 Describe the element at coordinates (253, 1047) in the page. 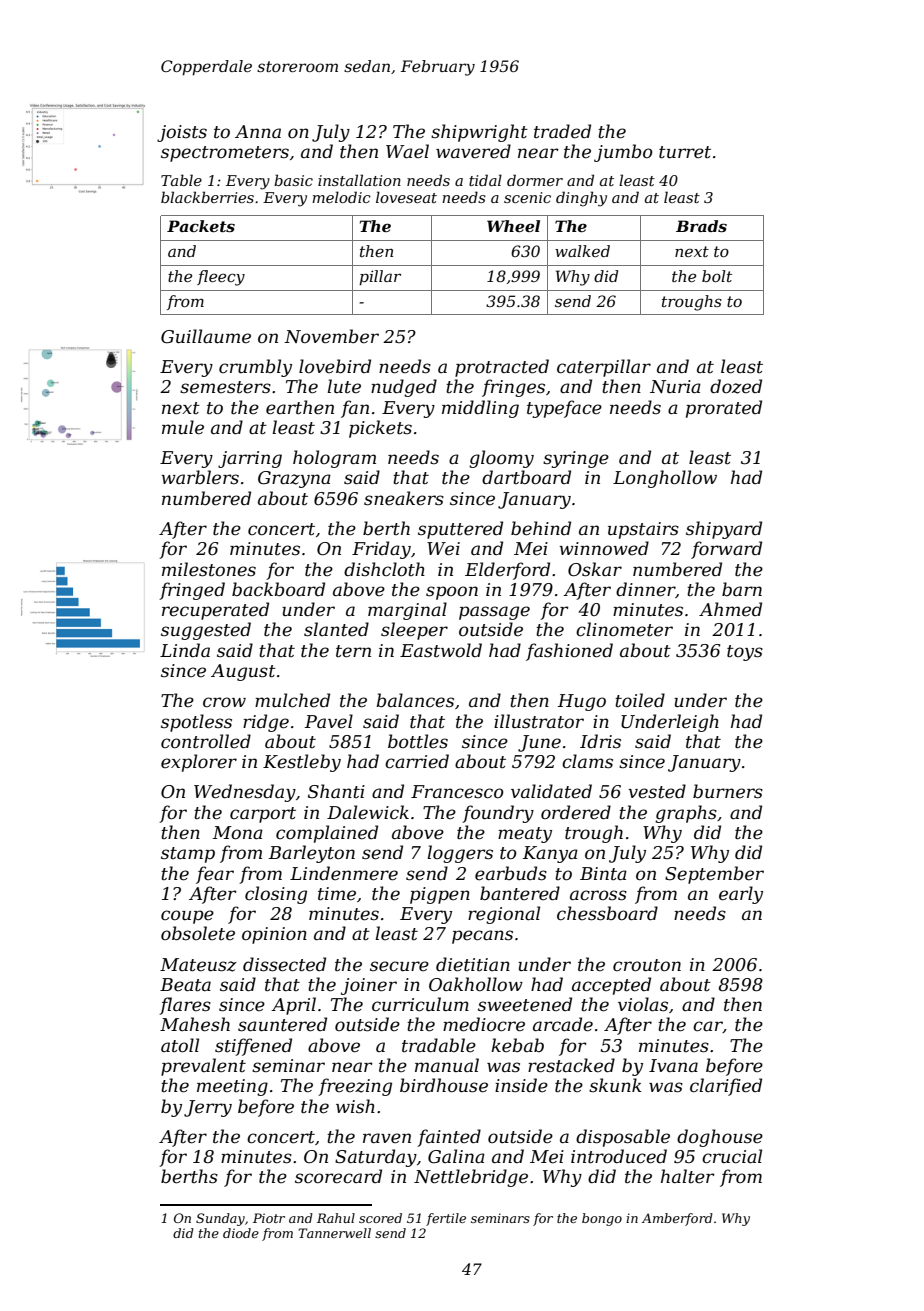

I see `stiffened` at that location.
